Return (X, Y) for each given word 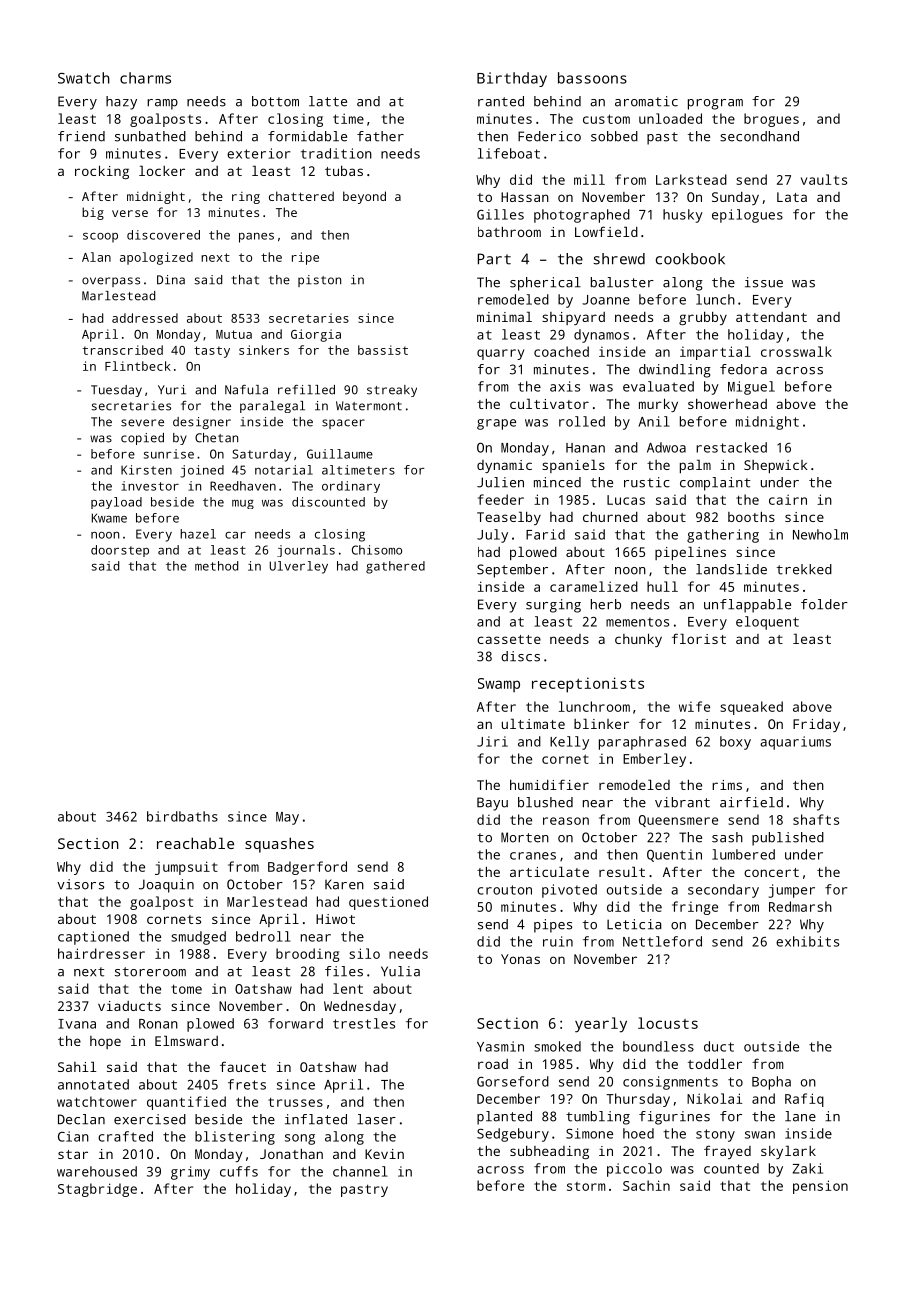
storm (586, 1186)
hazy (121, 103)
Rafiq (804, 1100)
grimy (190, 1173)
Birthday (512, 79)
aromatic (646, 101)
